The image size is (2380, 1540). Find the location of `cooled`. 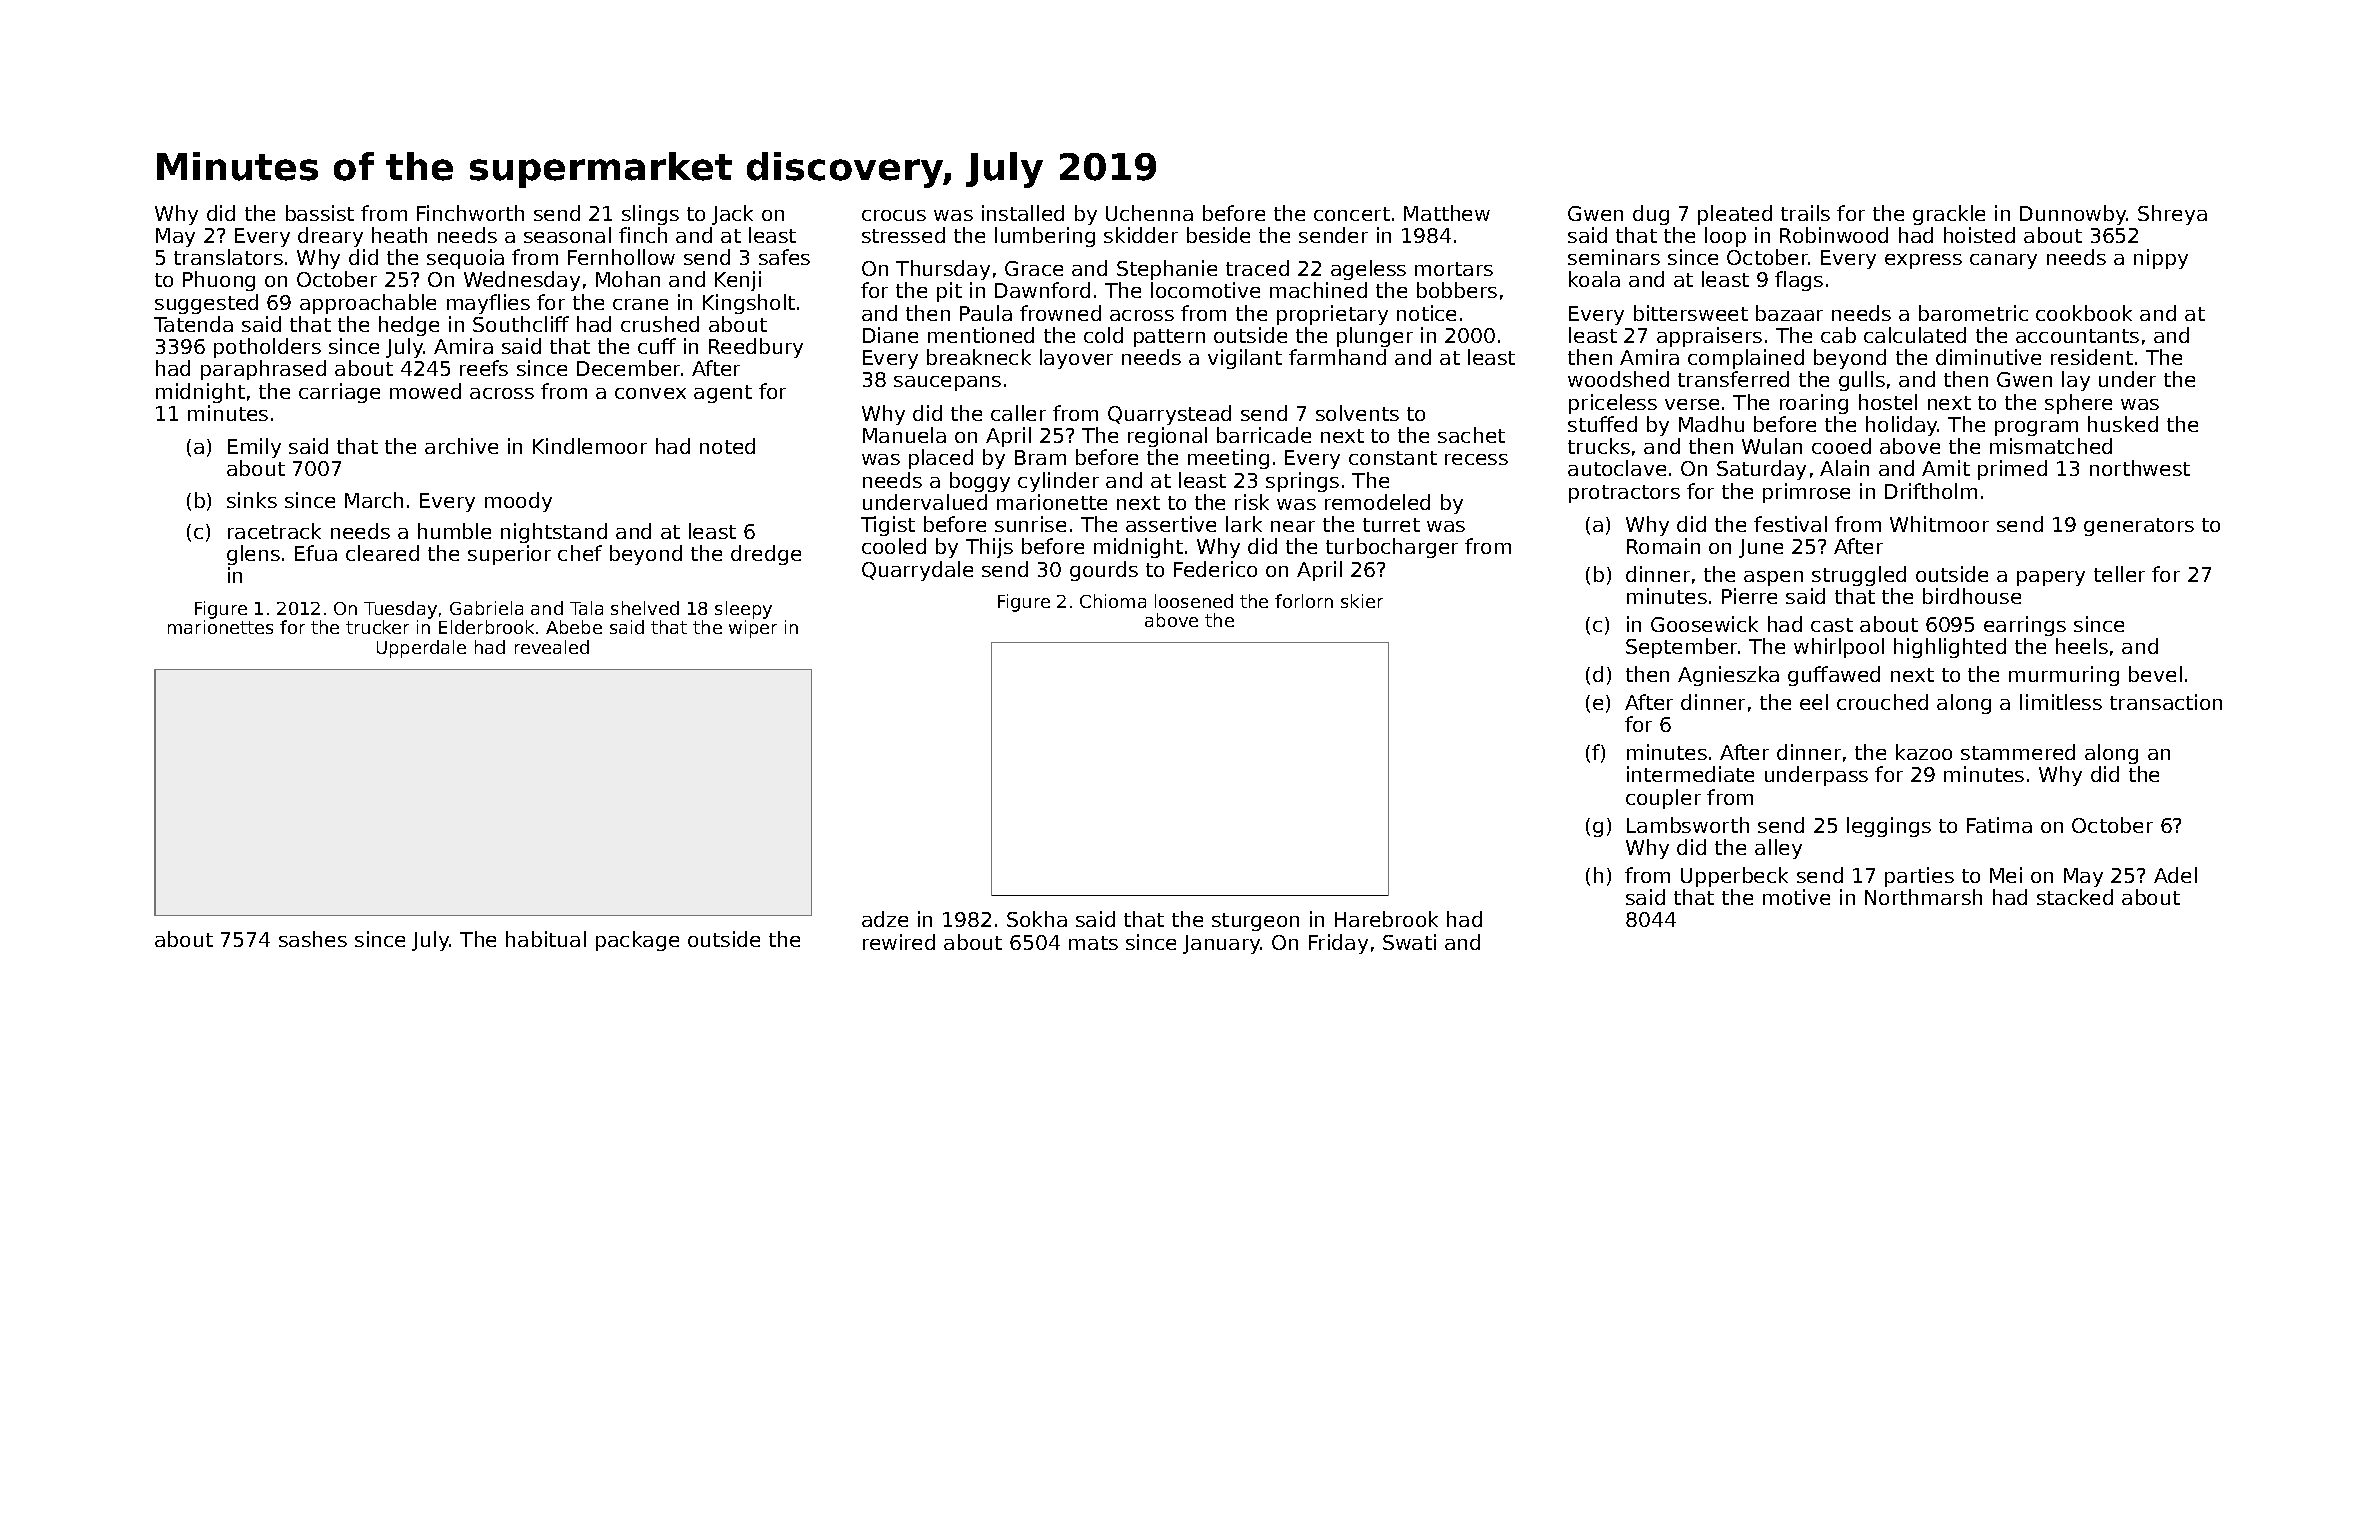

cooled is located at coordinates (894, 546).
